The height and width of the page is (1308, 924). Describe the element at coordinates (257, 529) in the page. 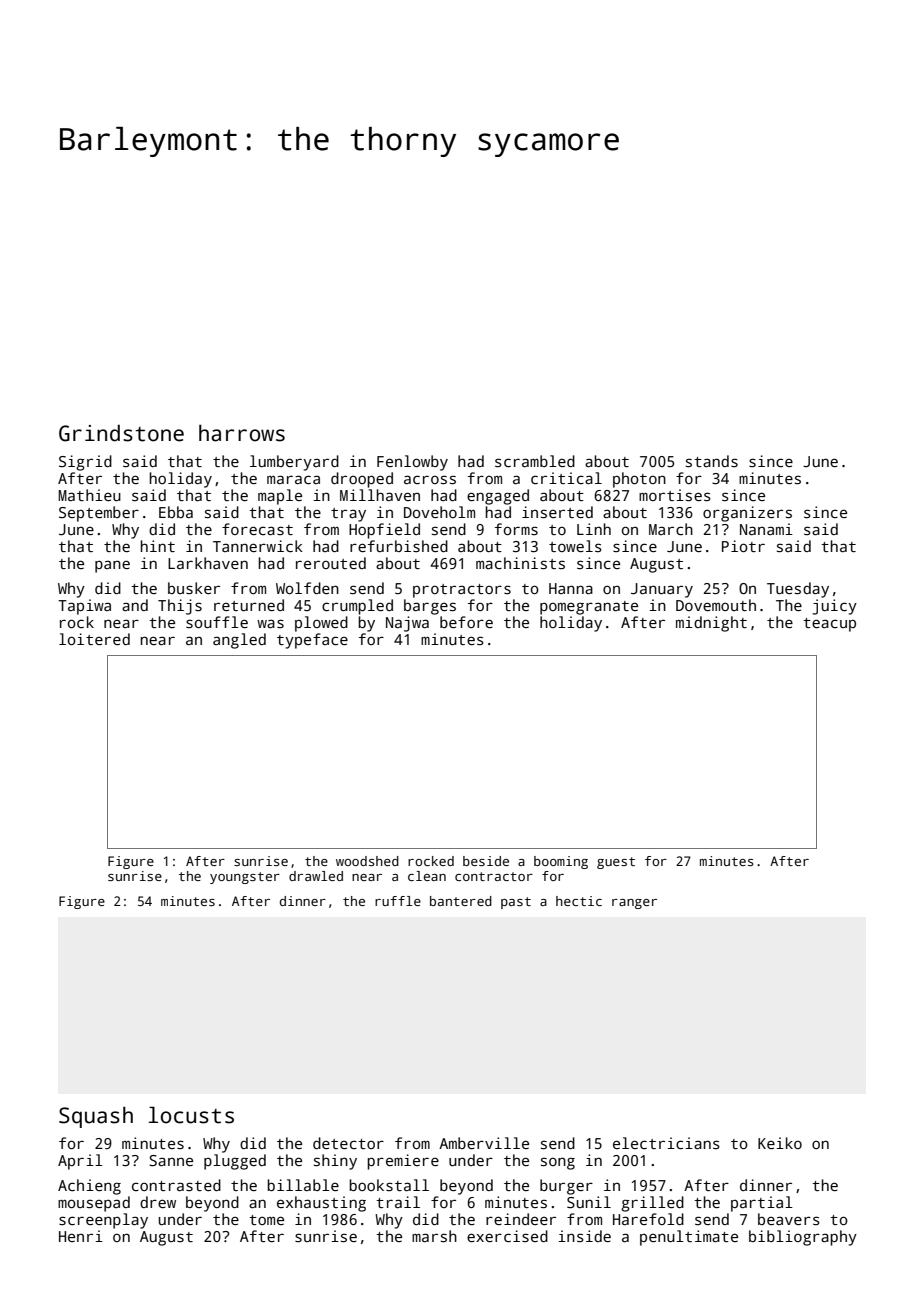

I see `forecast` at that location.
